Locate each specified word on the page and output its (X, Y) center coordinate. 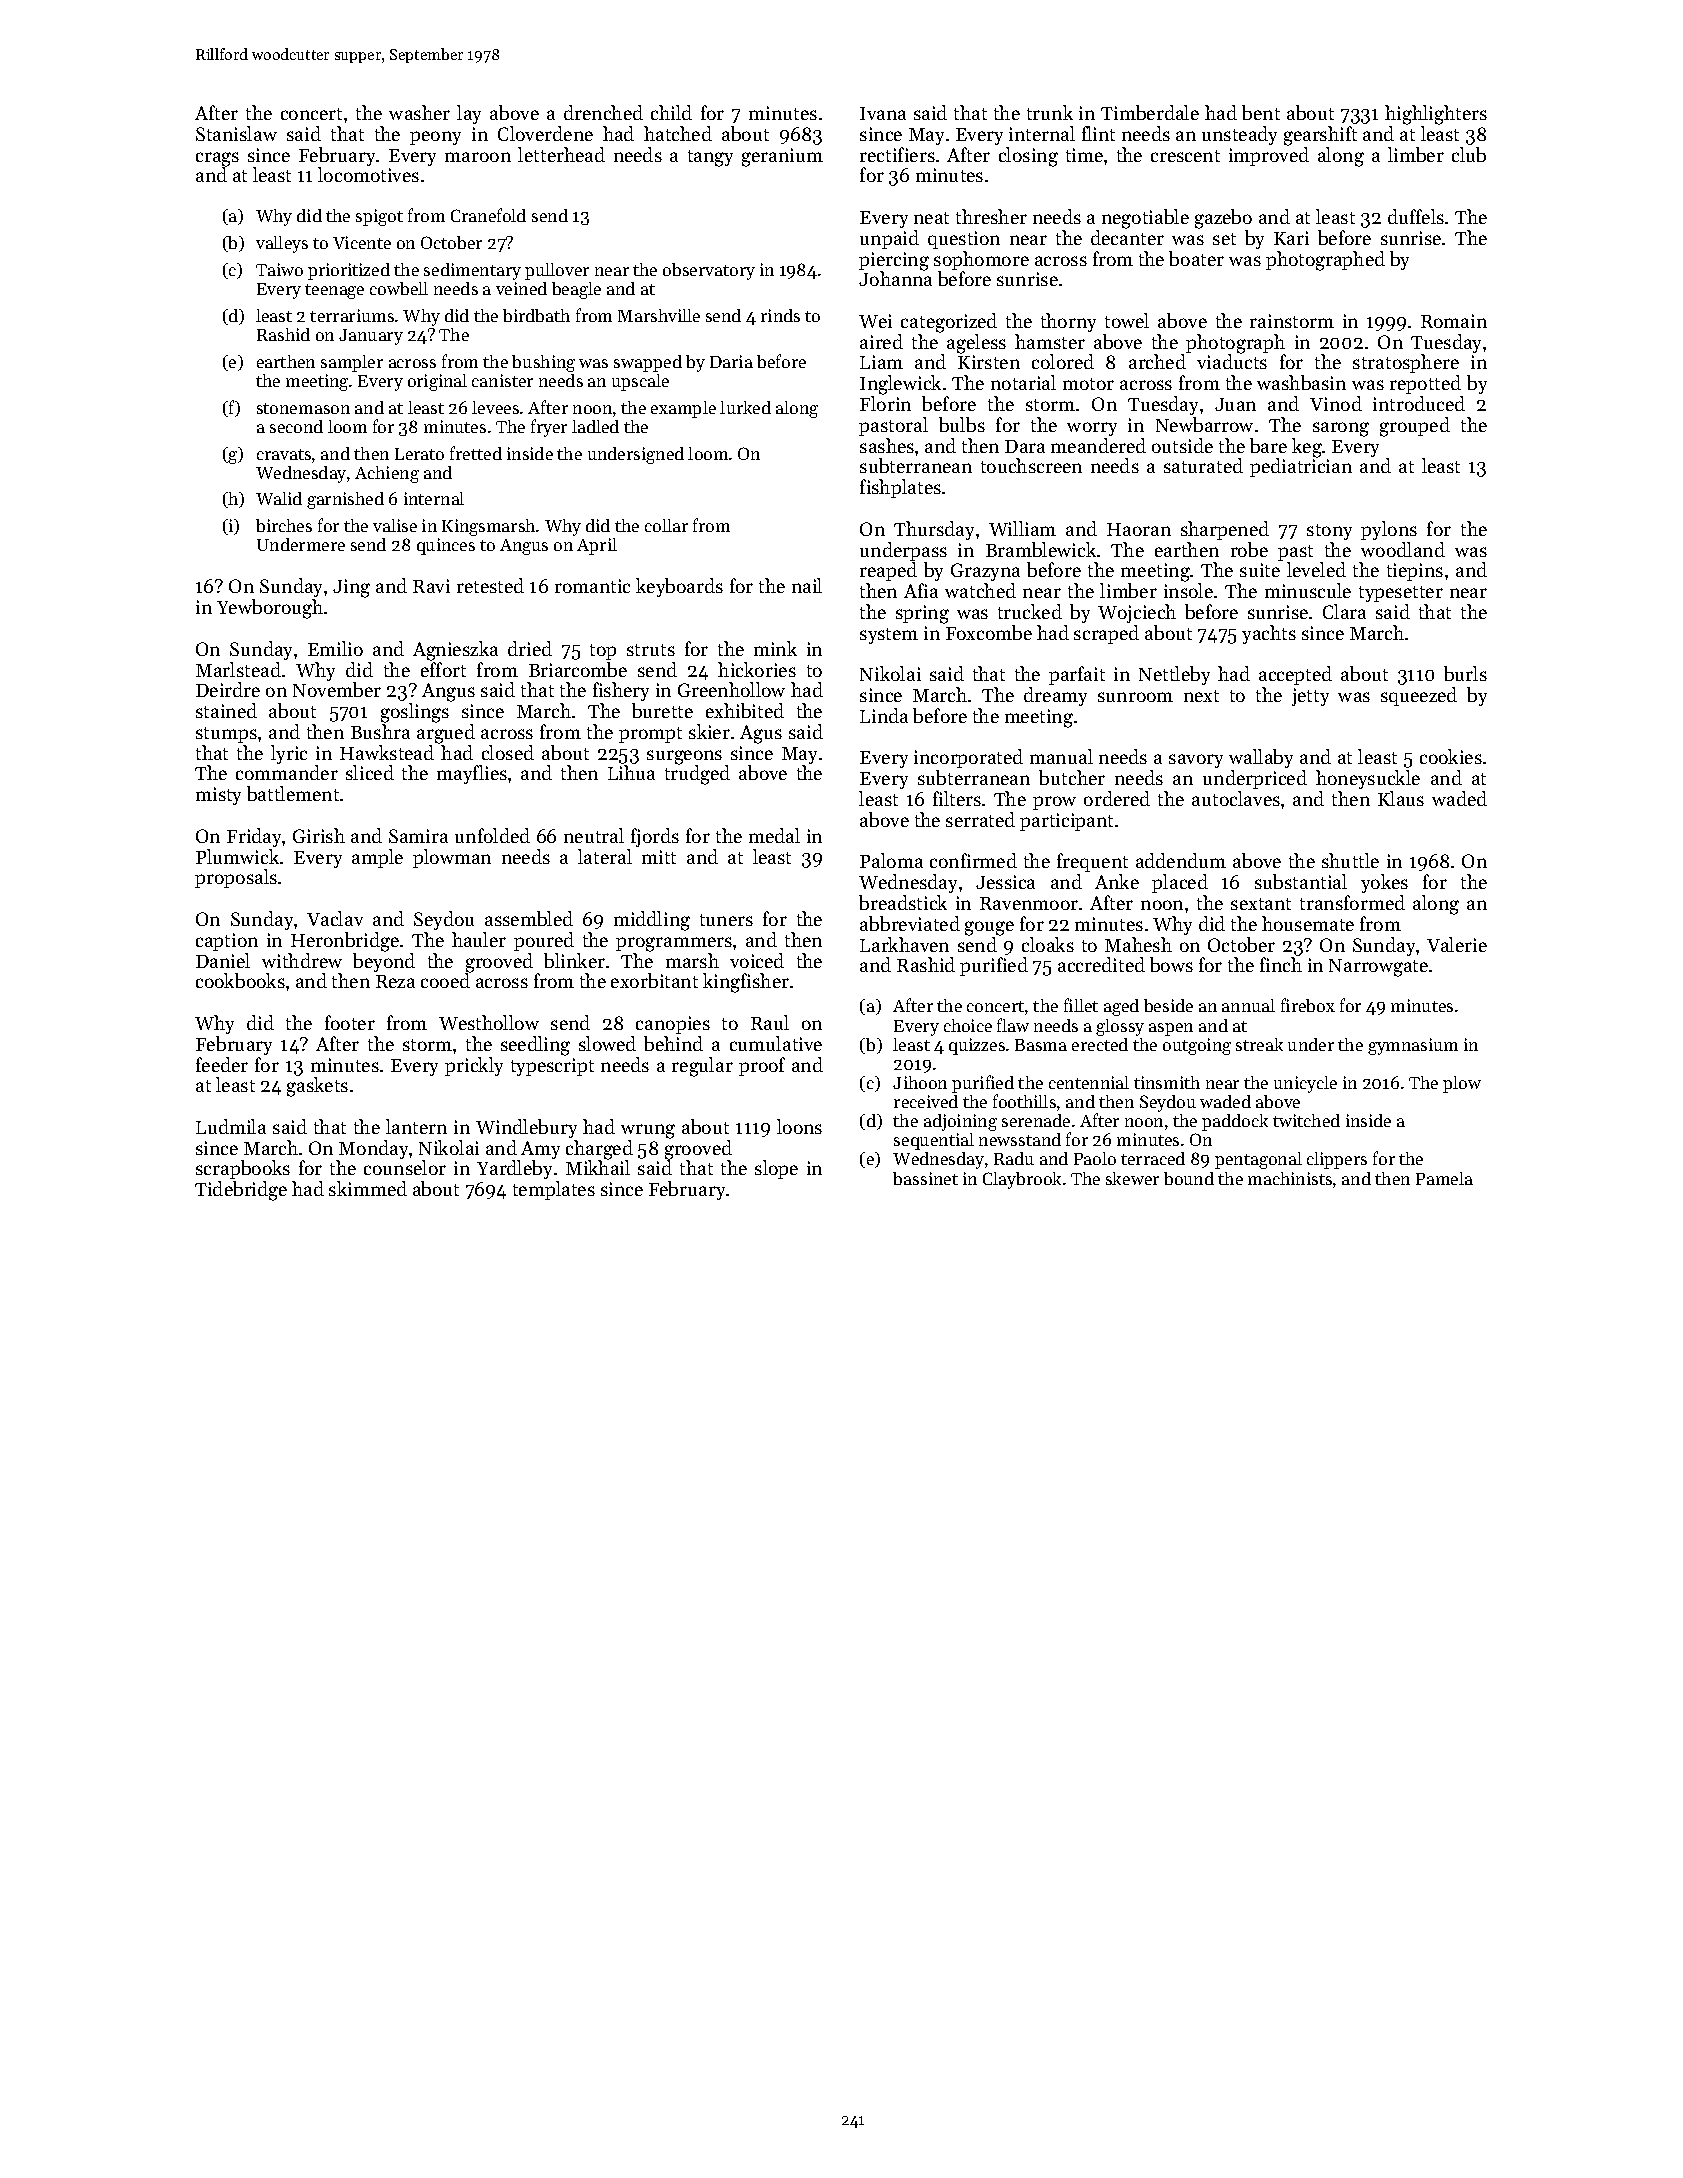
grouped (1415, 427)
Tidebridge (241, 1191)
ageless (976, 344)
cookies (1451, 756)
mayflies (472, 774)
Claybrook (1022, 1180)
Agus (761, 734)
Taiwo (279, 269)
